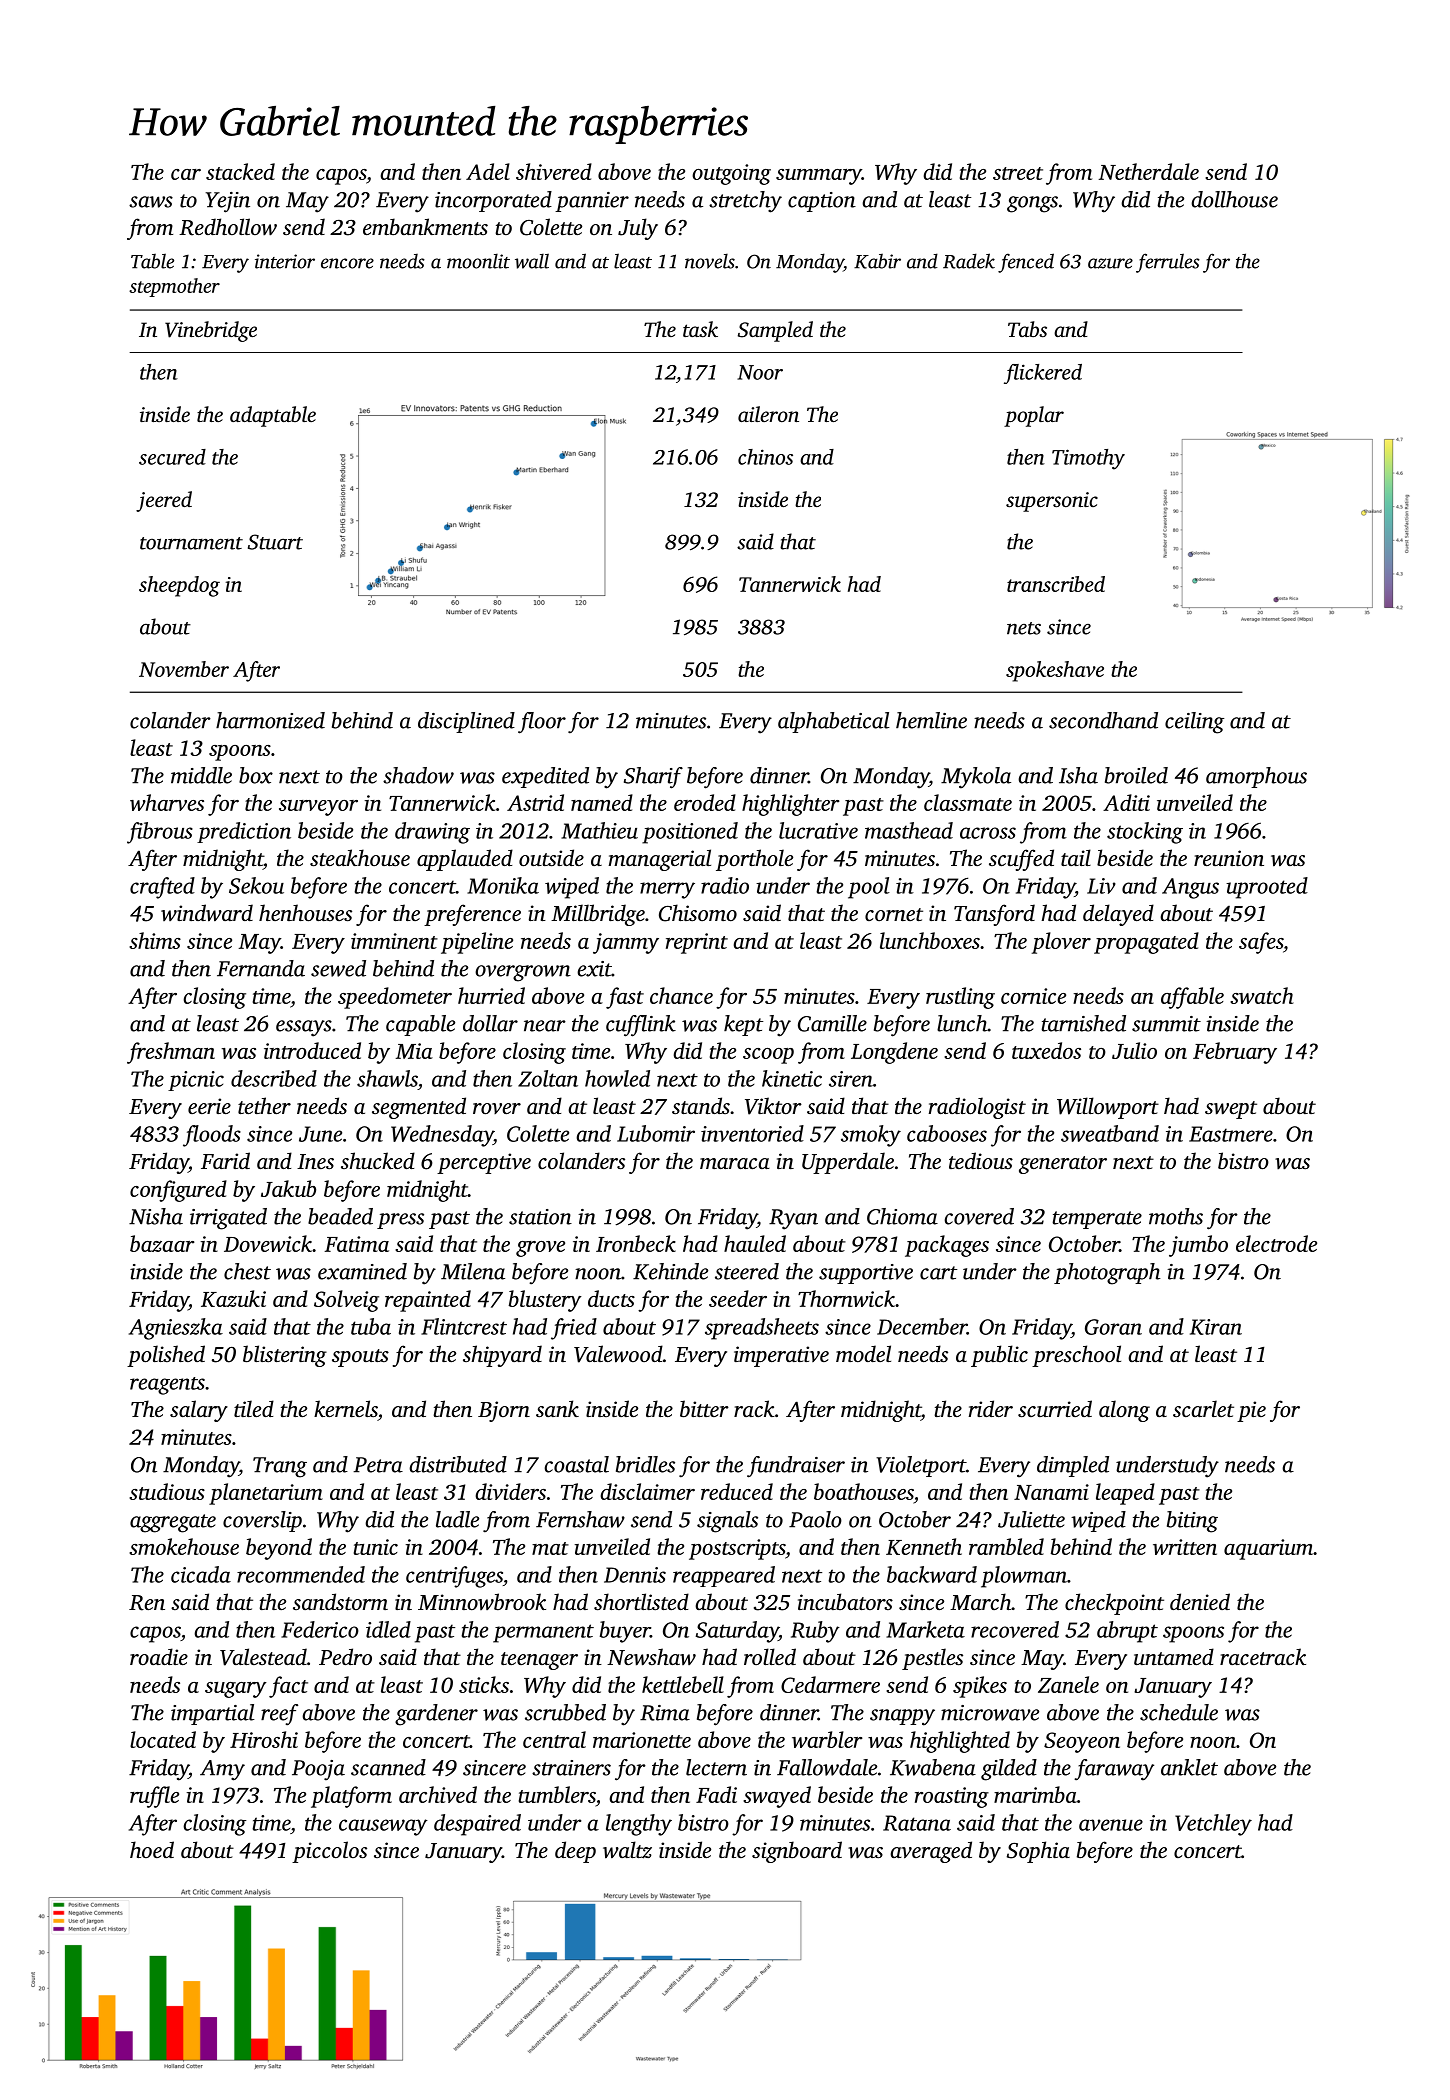 The image size is (1450, 2100). I want to click on Fernanda, so click(261, 968).
